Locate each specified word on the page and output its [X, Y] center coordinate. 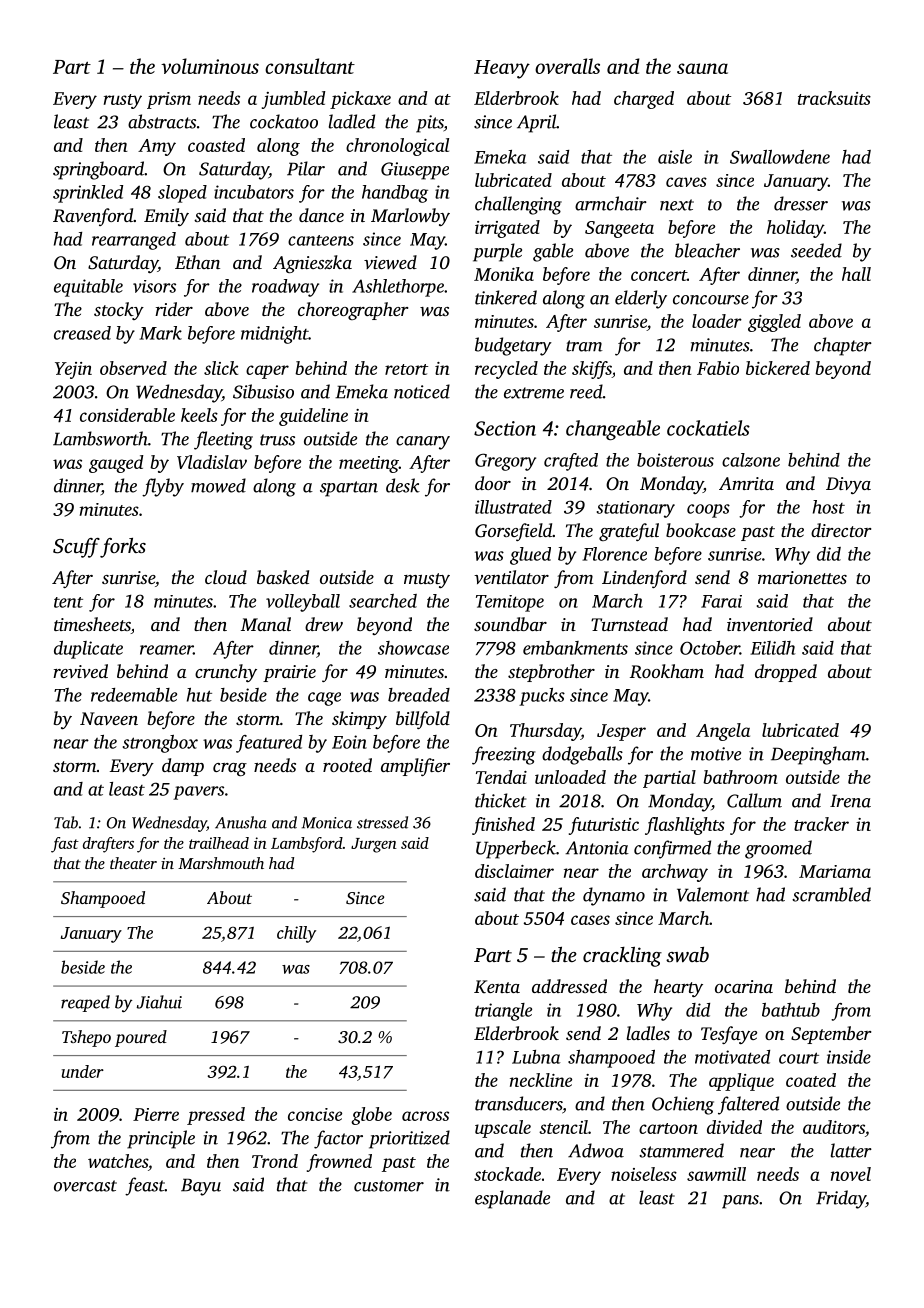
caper [267, 372]
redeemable [134, 695]
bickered [778, 368]
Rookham [667, 671]
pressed [216, 1116]
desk [403, 485]
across [425, 1116]
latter [851, 1150]
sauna [702, 68]
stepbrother [551, 673]
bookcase [701, 530]
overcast [85, 1186]
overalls [567, 66]
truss [277, 440]
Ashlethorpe [398, 288]
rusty [123, 101]
